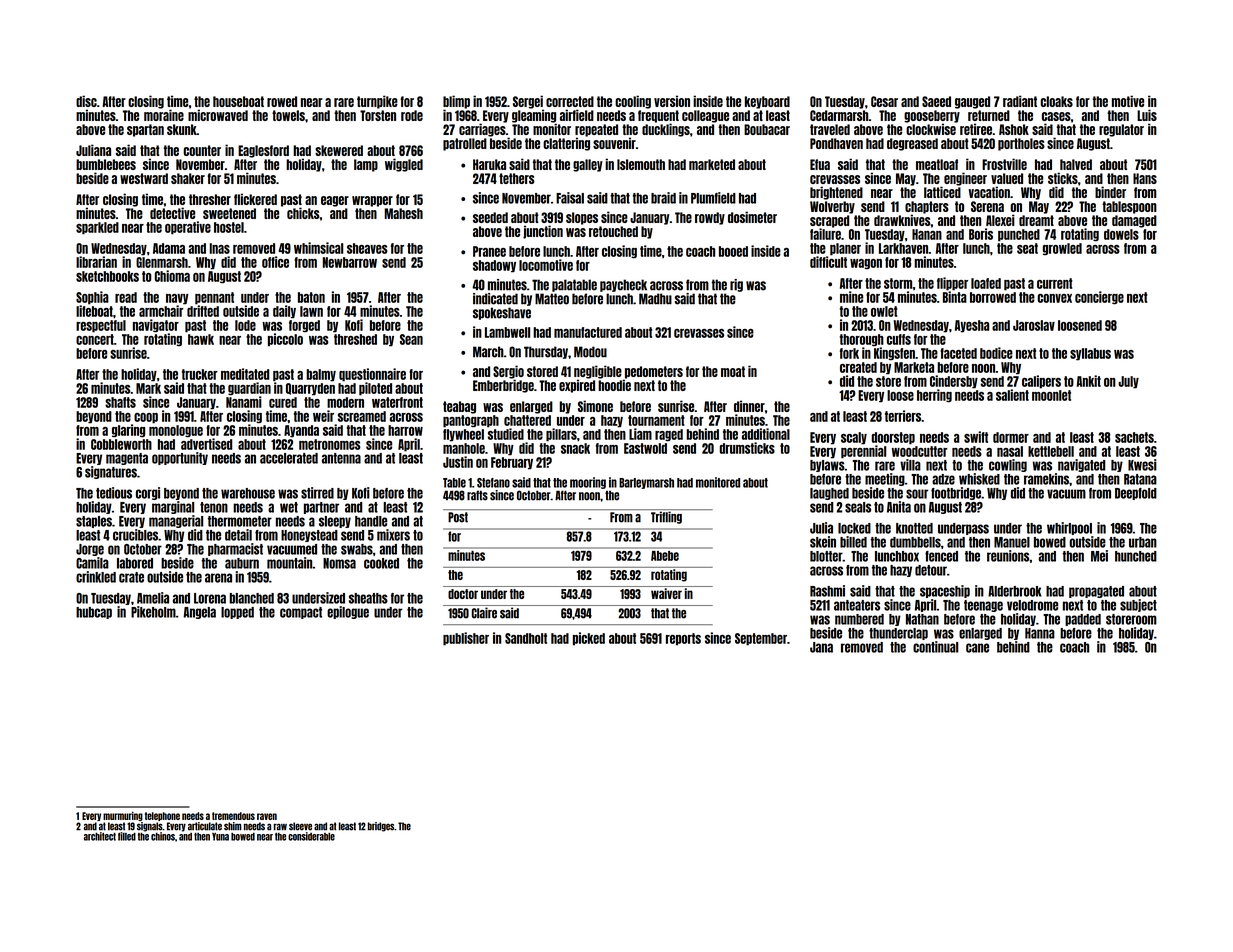 The width and height of the screenshot is (1233, 952). What do you see at coordinates (1089, 381) in the screenshot?
I see `Ankit` at bounding box center [1089, 381].
